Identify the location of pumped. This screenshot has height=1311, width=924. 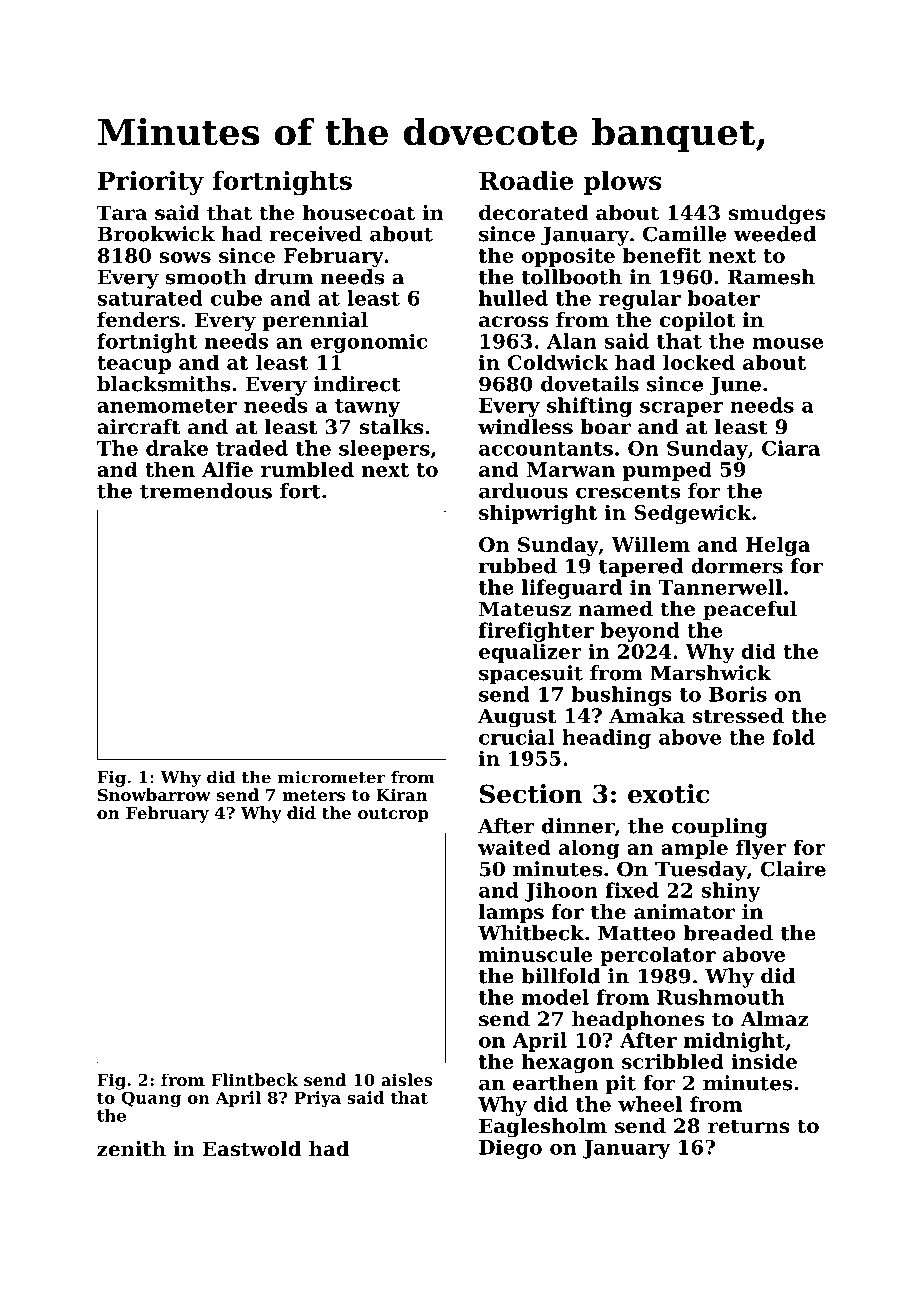
(667, 471).
